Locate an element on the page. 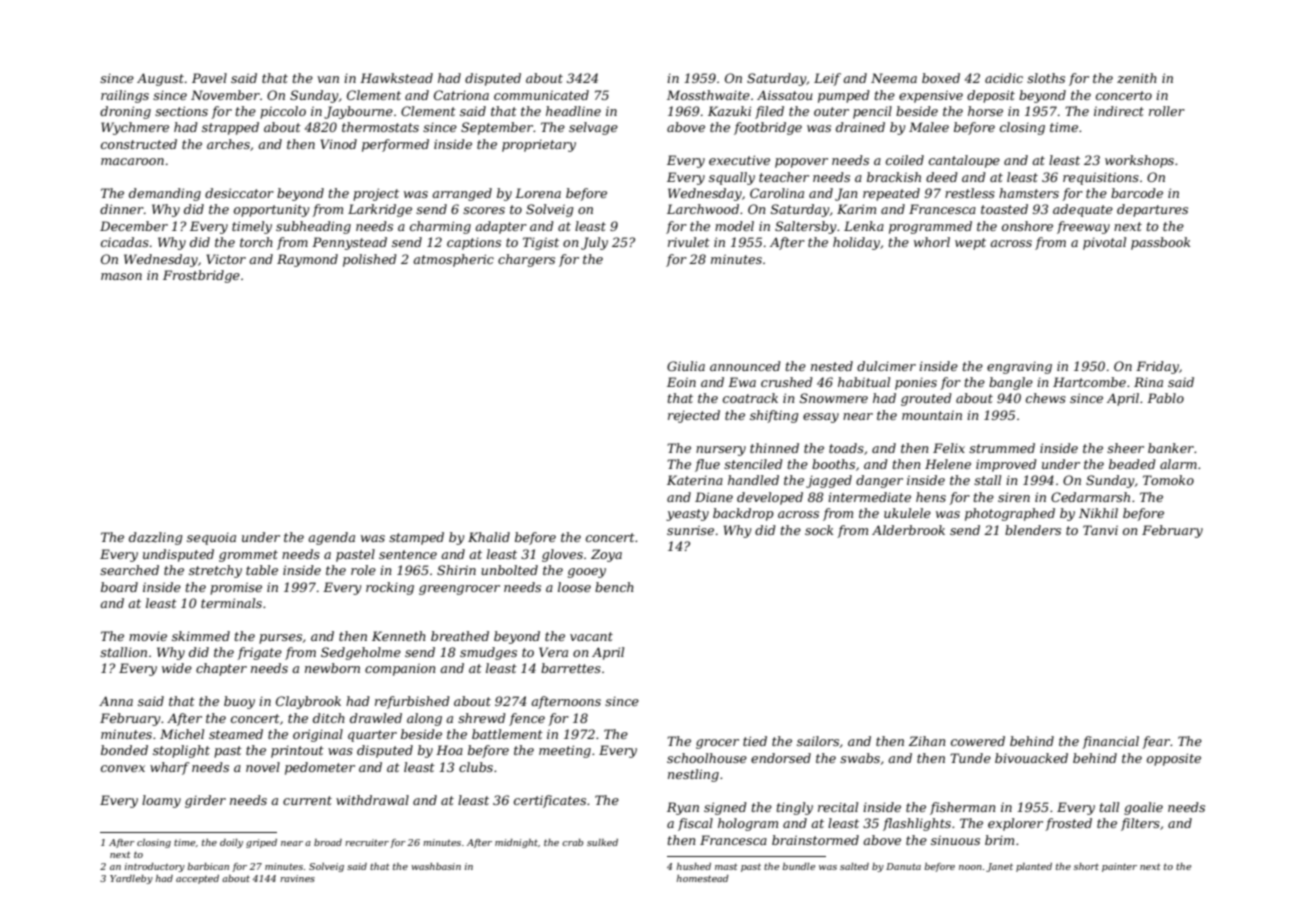  Leif is located at coordinates (827, 79).
